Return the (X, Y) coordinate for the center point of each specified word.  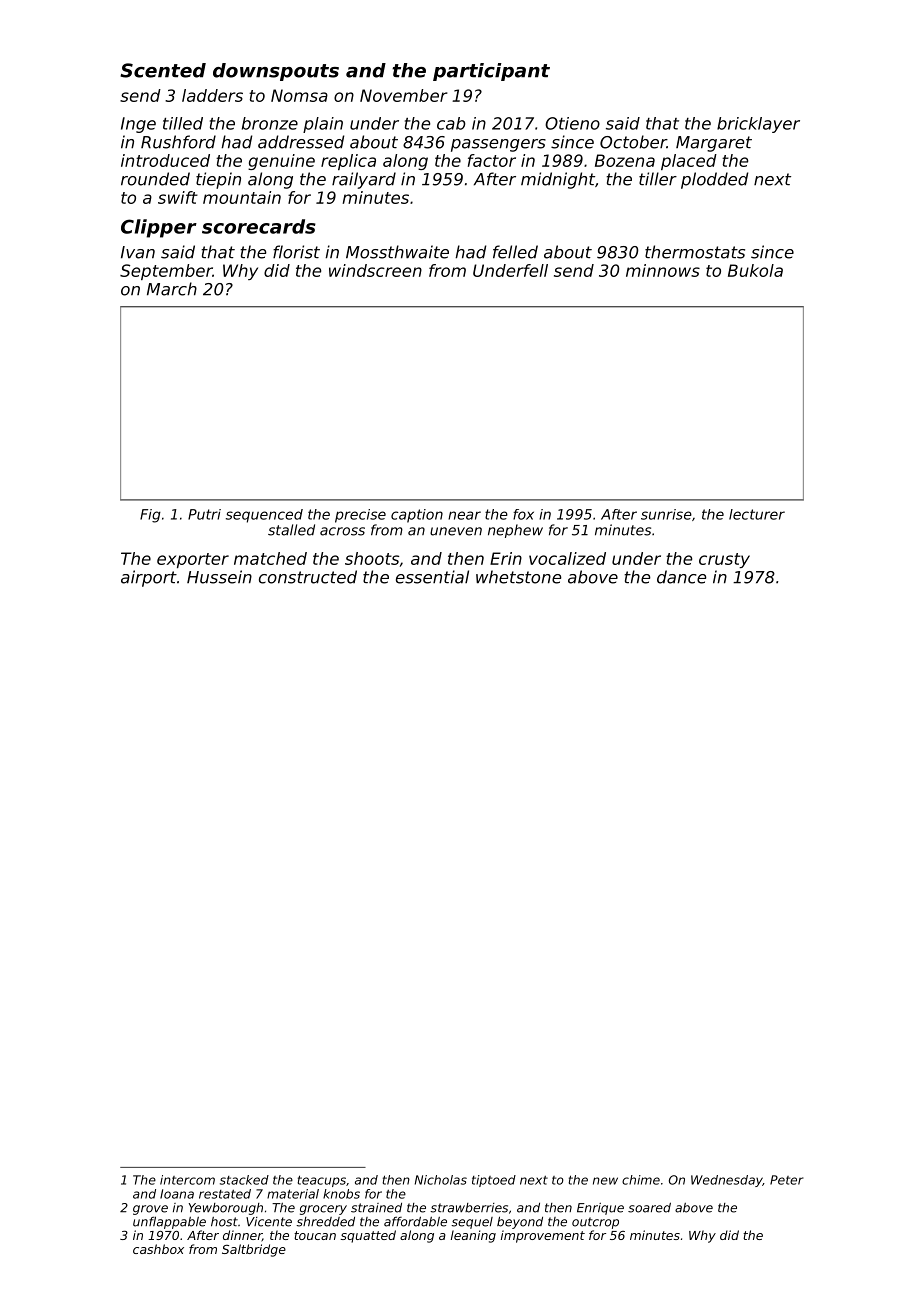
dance (682, 577)
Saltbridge (254, 1250)
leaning (473, 1236)
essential (432, 577)
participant (491, 72)
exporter (193, 560)
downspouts (276, 72)
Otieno (572, 123)
